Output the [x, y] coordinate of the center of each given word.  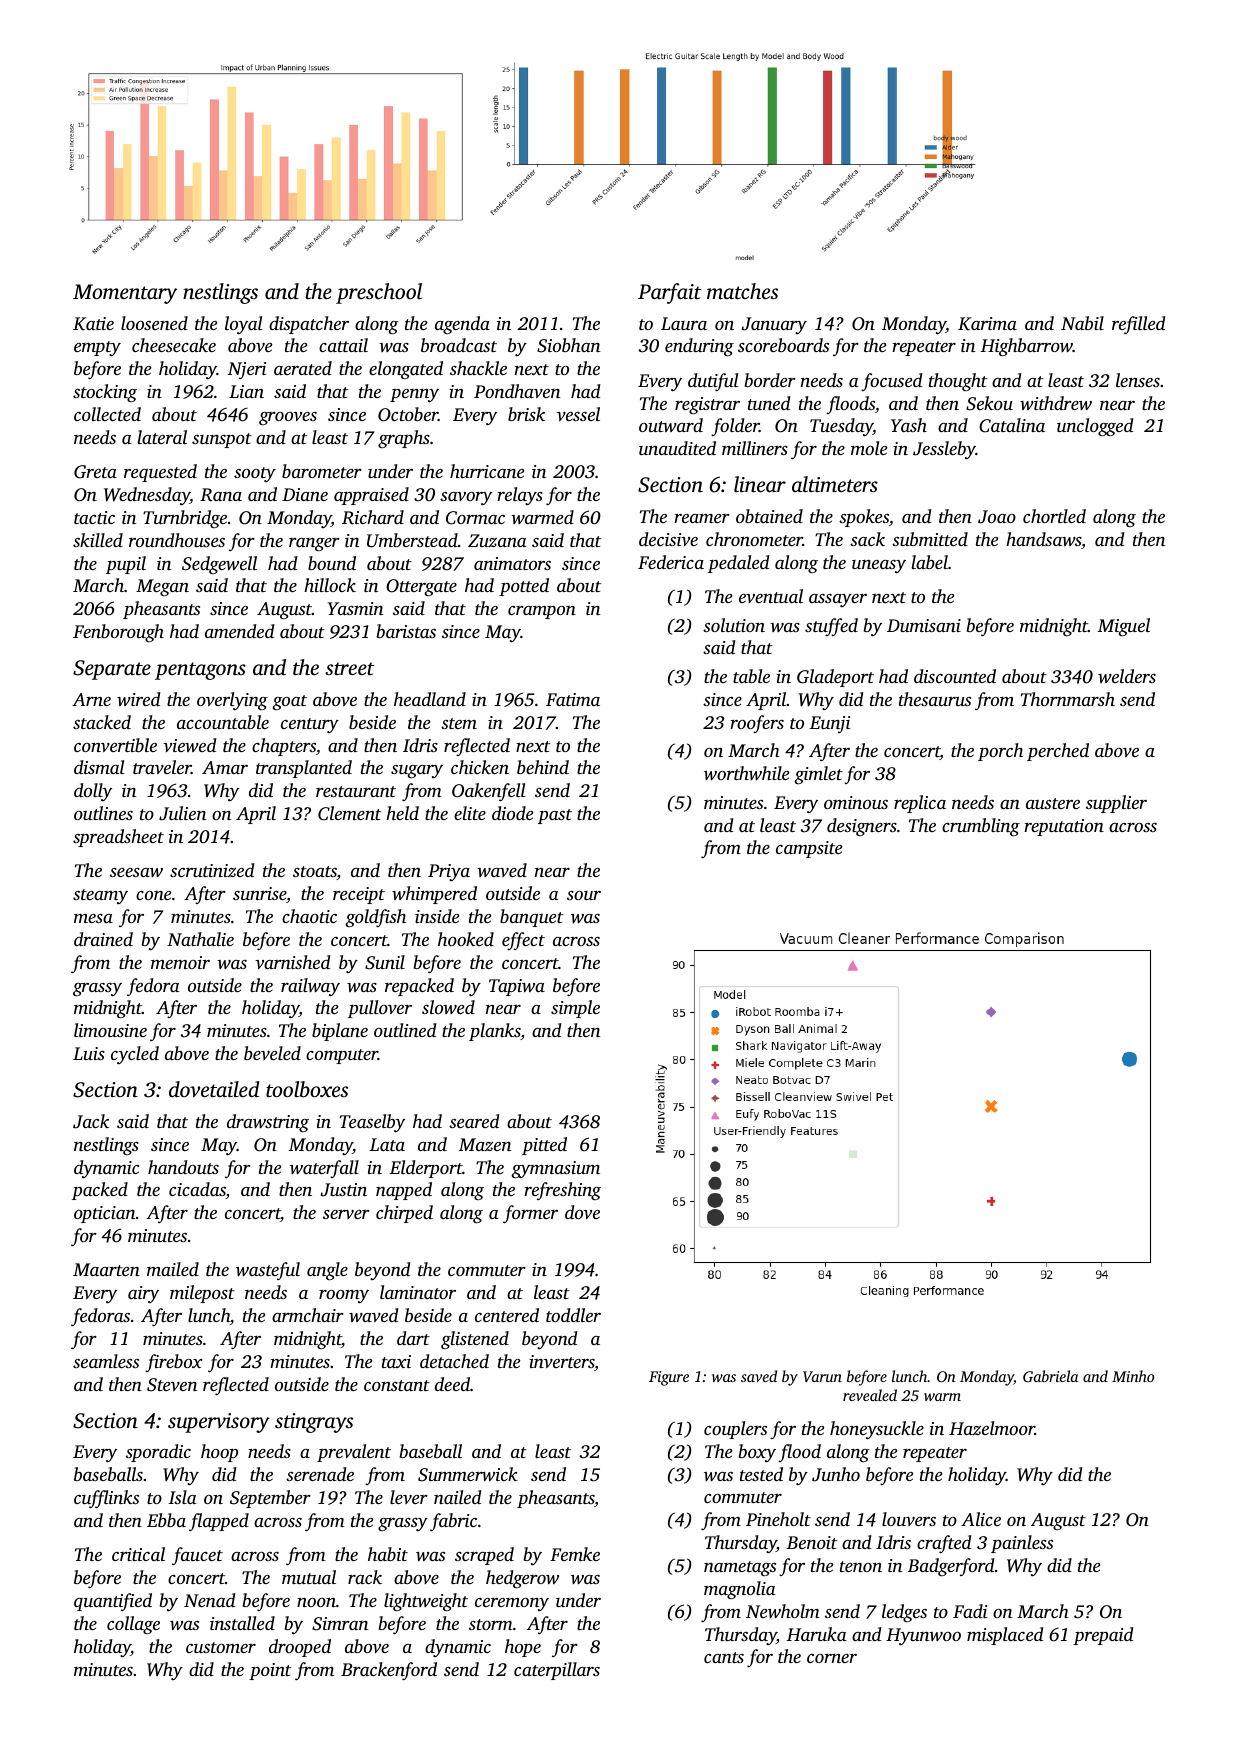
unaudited [677, 448]
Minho [1133, 1376]
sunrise [259, 893]
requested [160, 473]
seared [474, 1121]
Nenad [210, 1600]
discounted [955, 676]
